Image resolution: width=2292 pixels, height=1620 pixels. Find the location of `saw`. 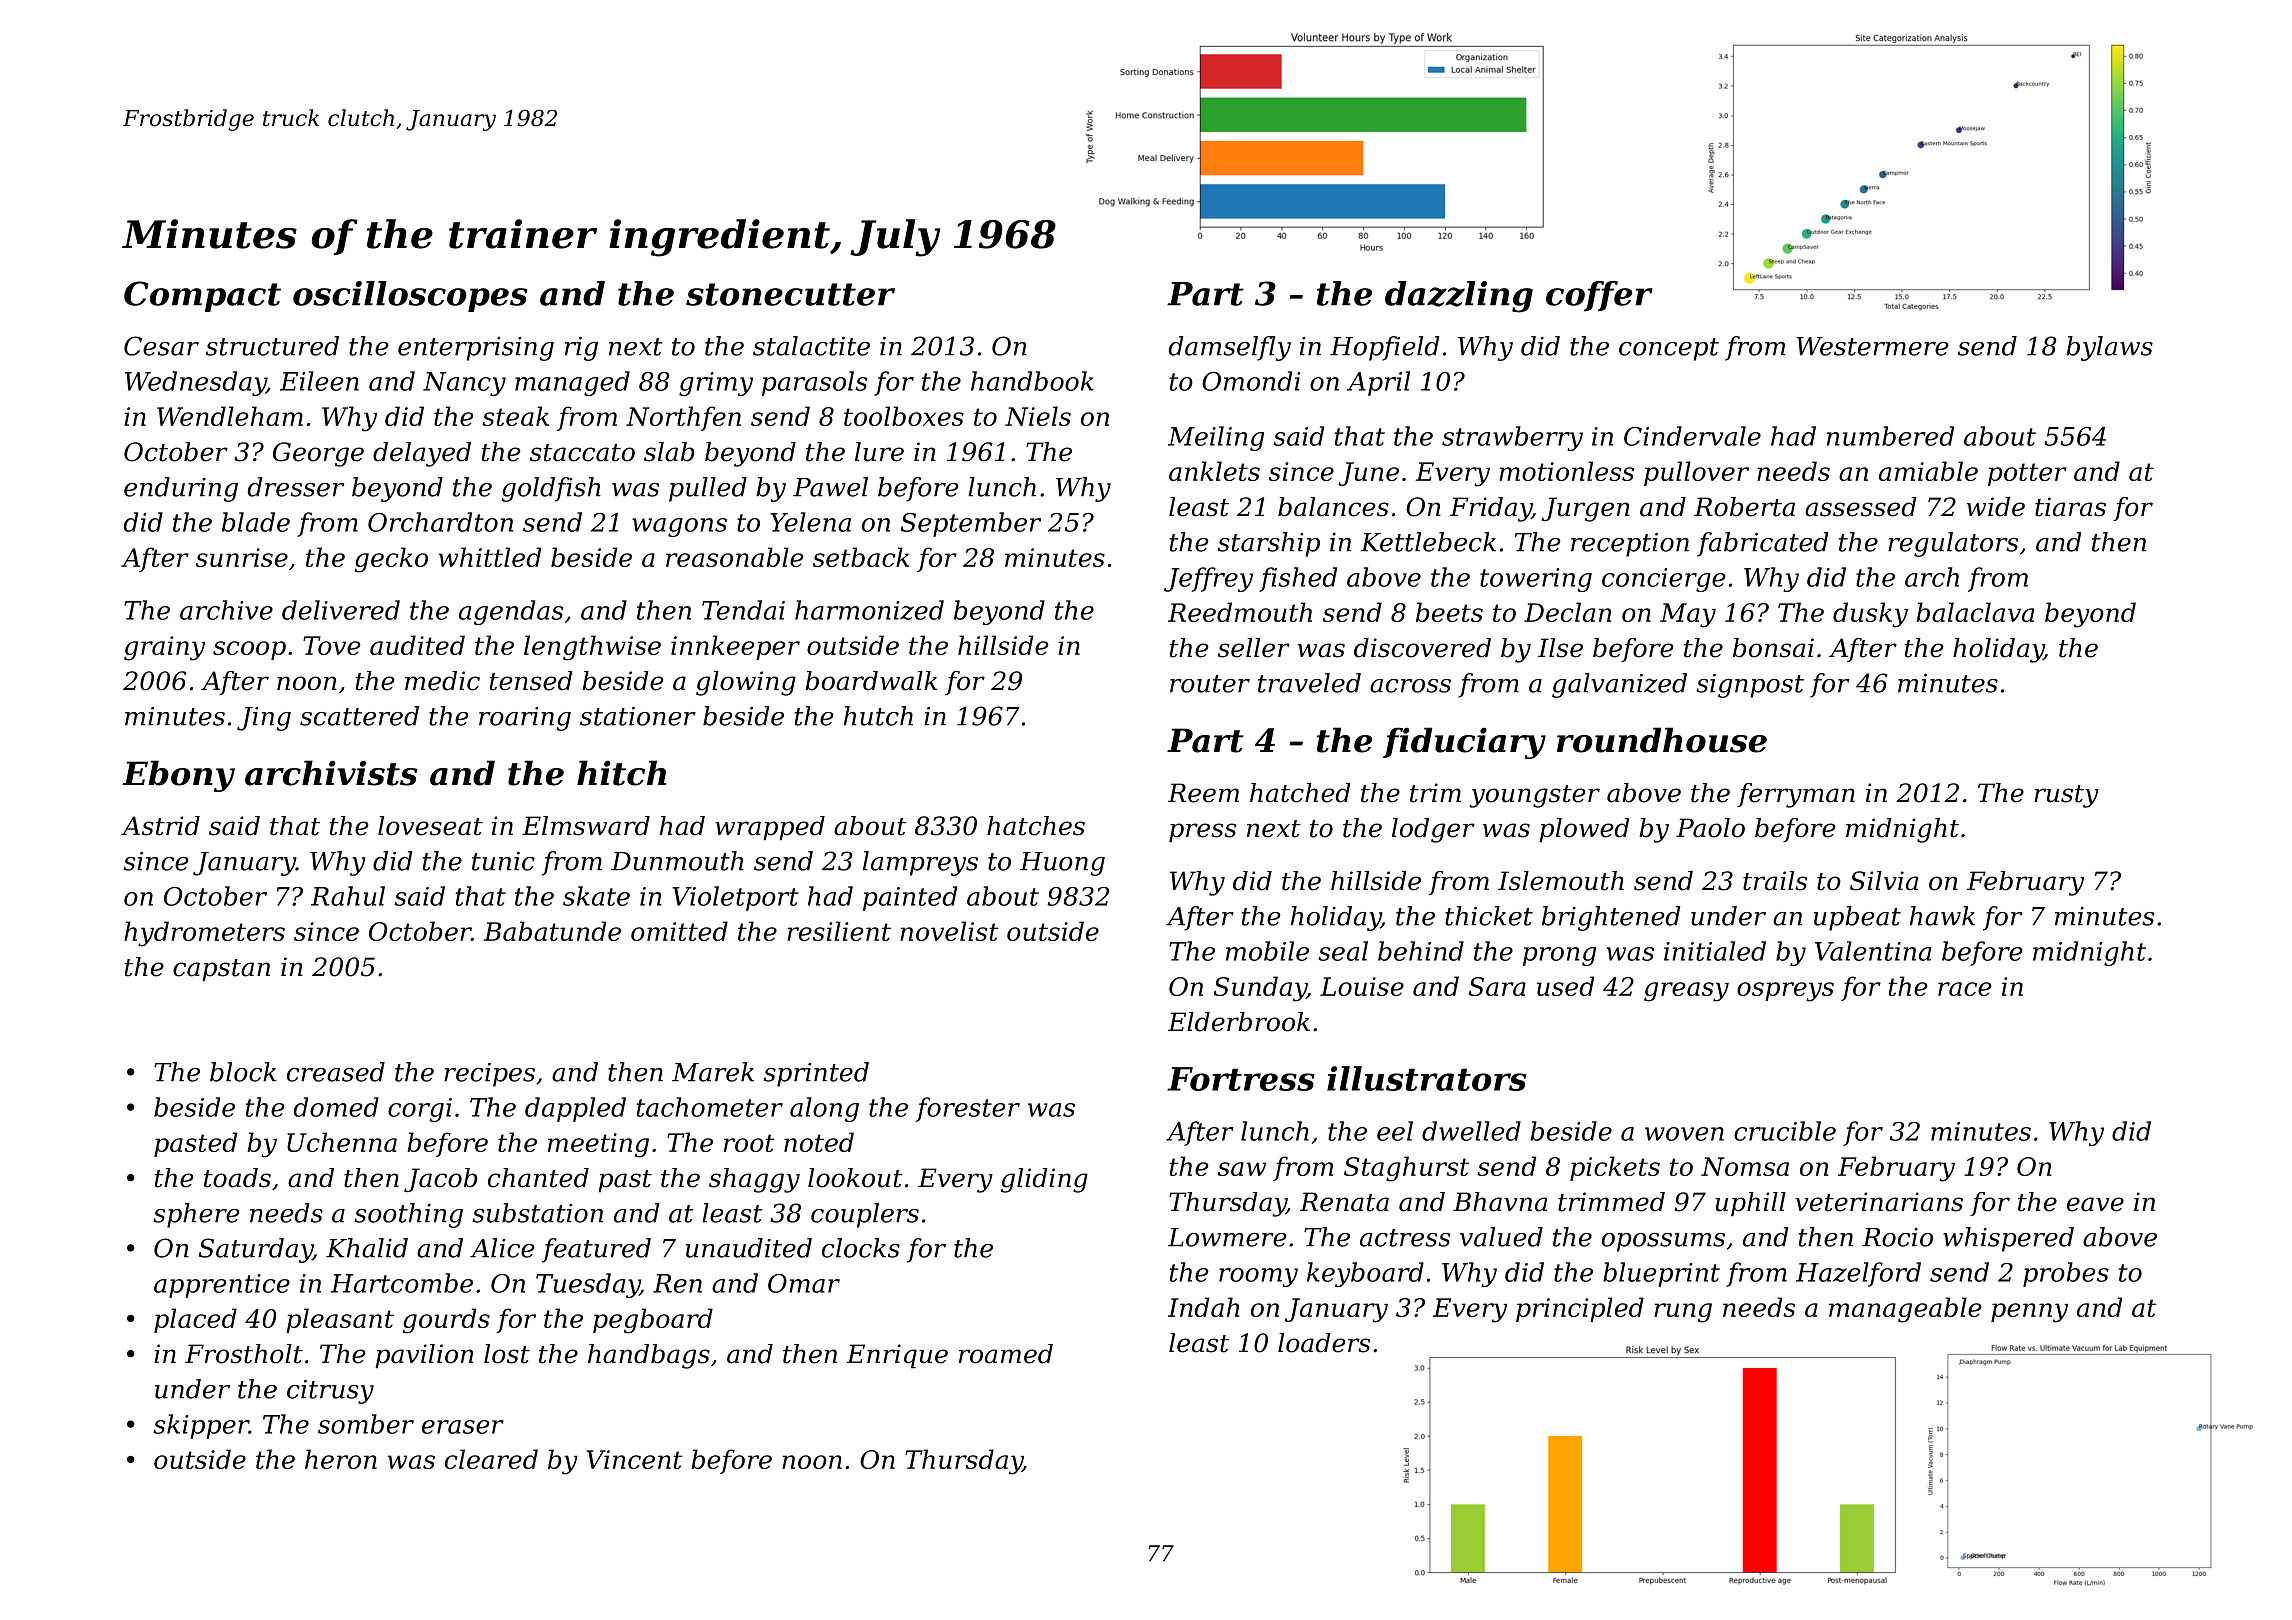

saw is located at coordinates (1242, 1169).
